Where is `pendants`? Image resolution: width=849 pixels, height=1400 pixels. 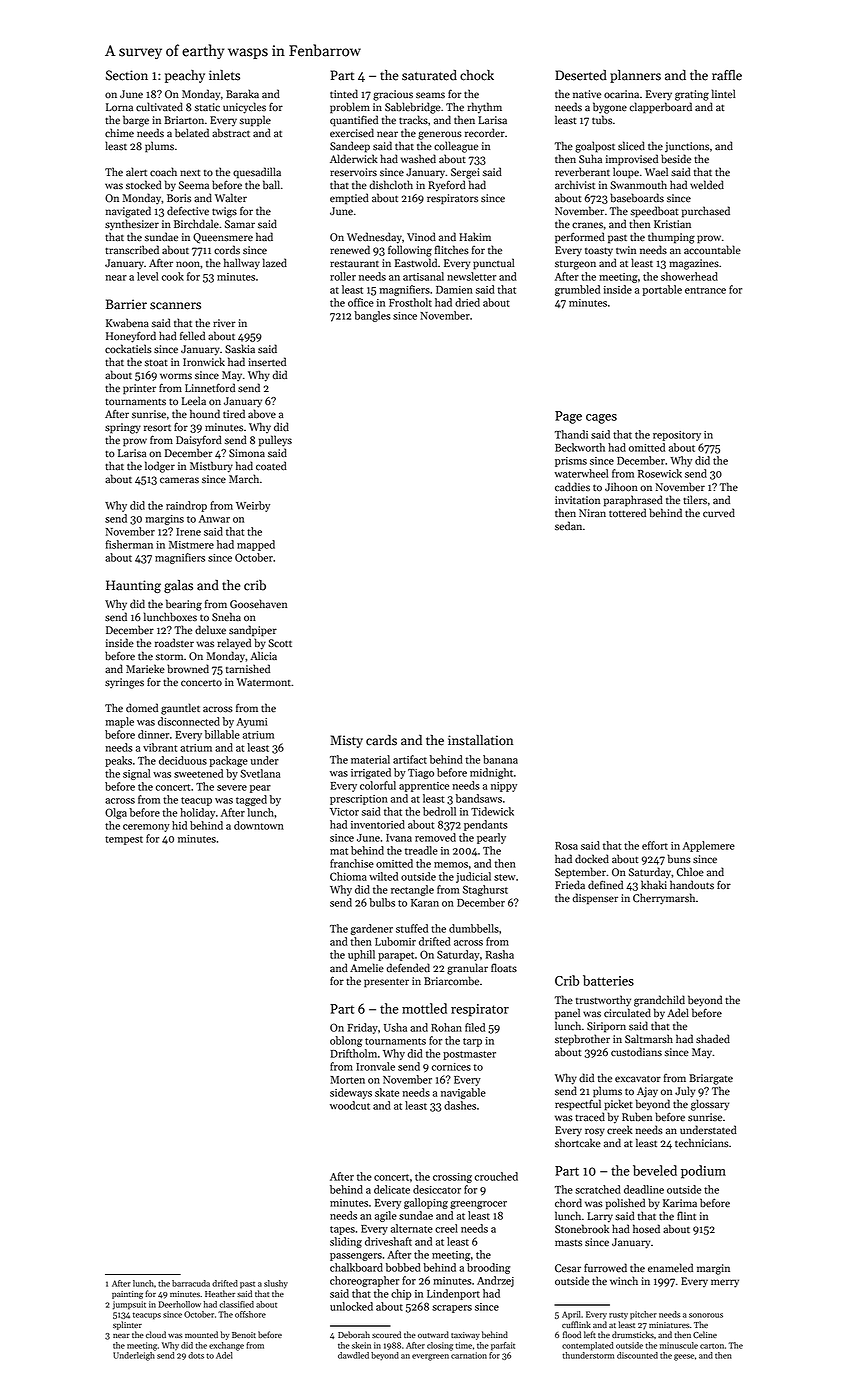 pendants is located at coordinates (486, 825).
